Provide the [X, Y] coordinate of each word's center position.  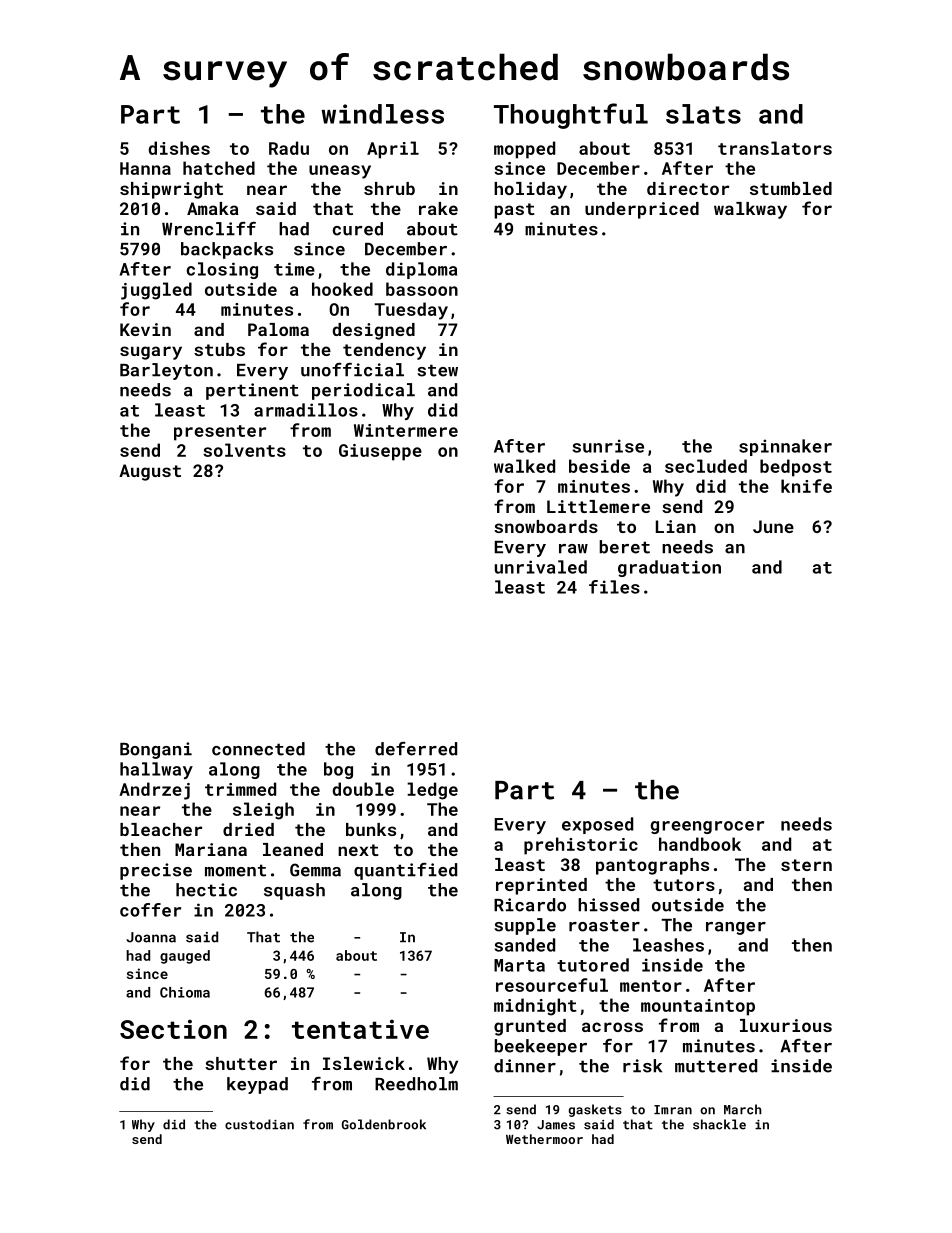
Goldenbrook [384, 1124]
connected [258, 749]
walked [524, 466]
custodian [259, 1124]
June [773, 526]
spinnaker [785, 447]
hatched [219, 168]
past [514, 211]
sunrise [608, 446]
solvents [244, 450]
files [614, 587]
